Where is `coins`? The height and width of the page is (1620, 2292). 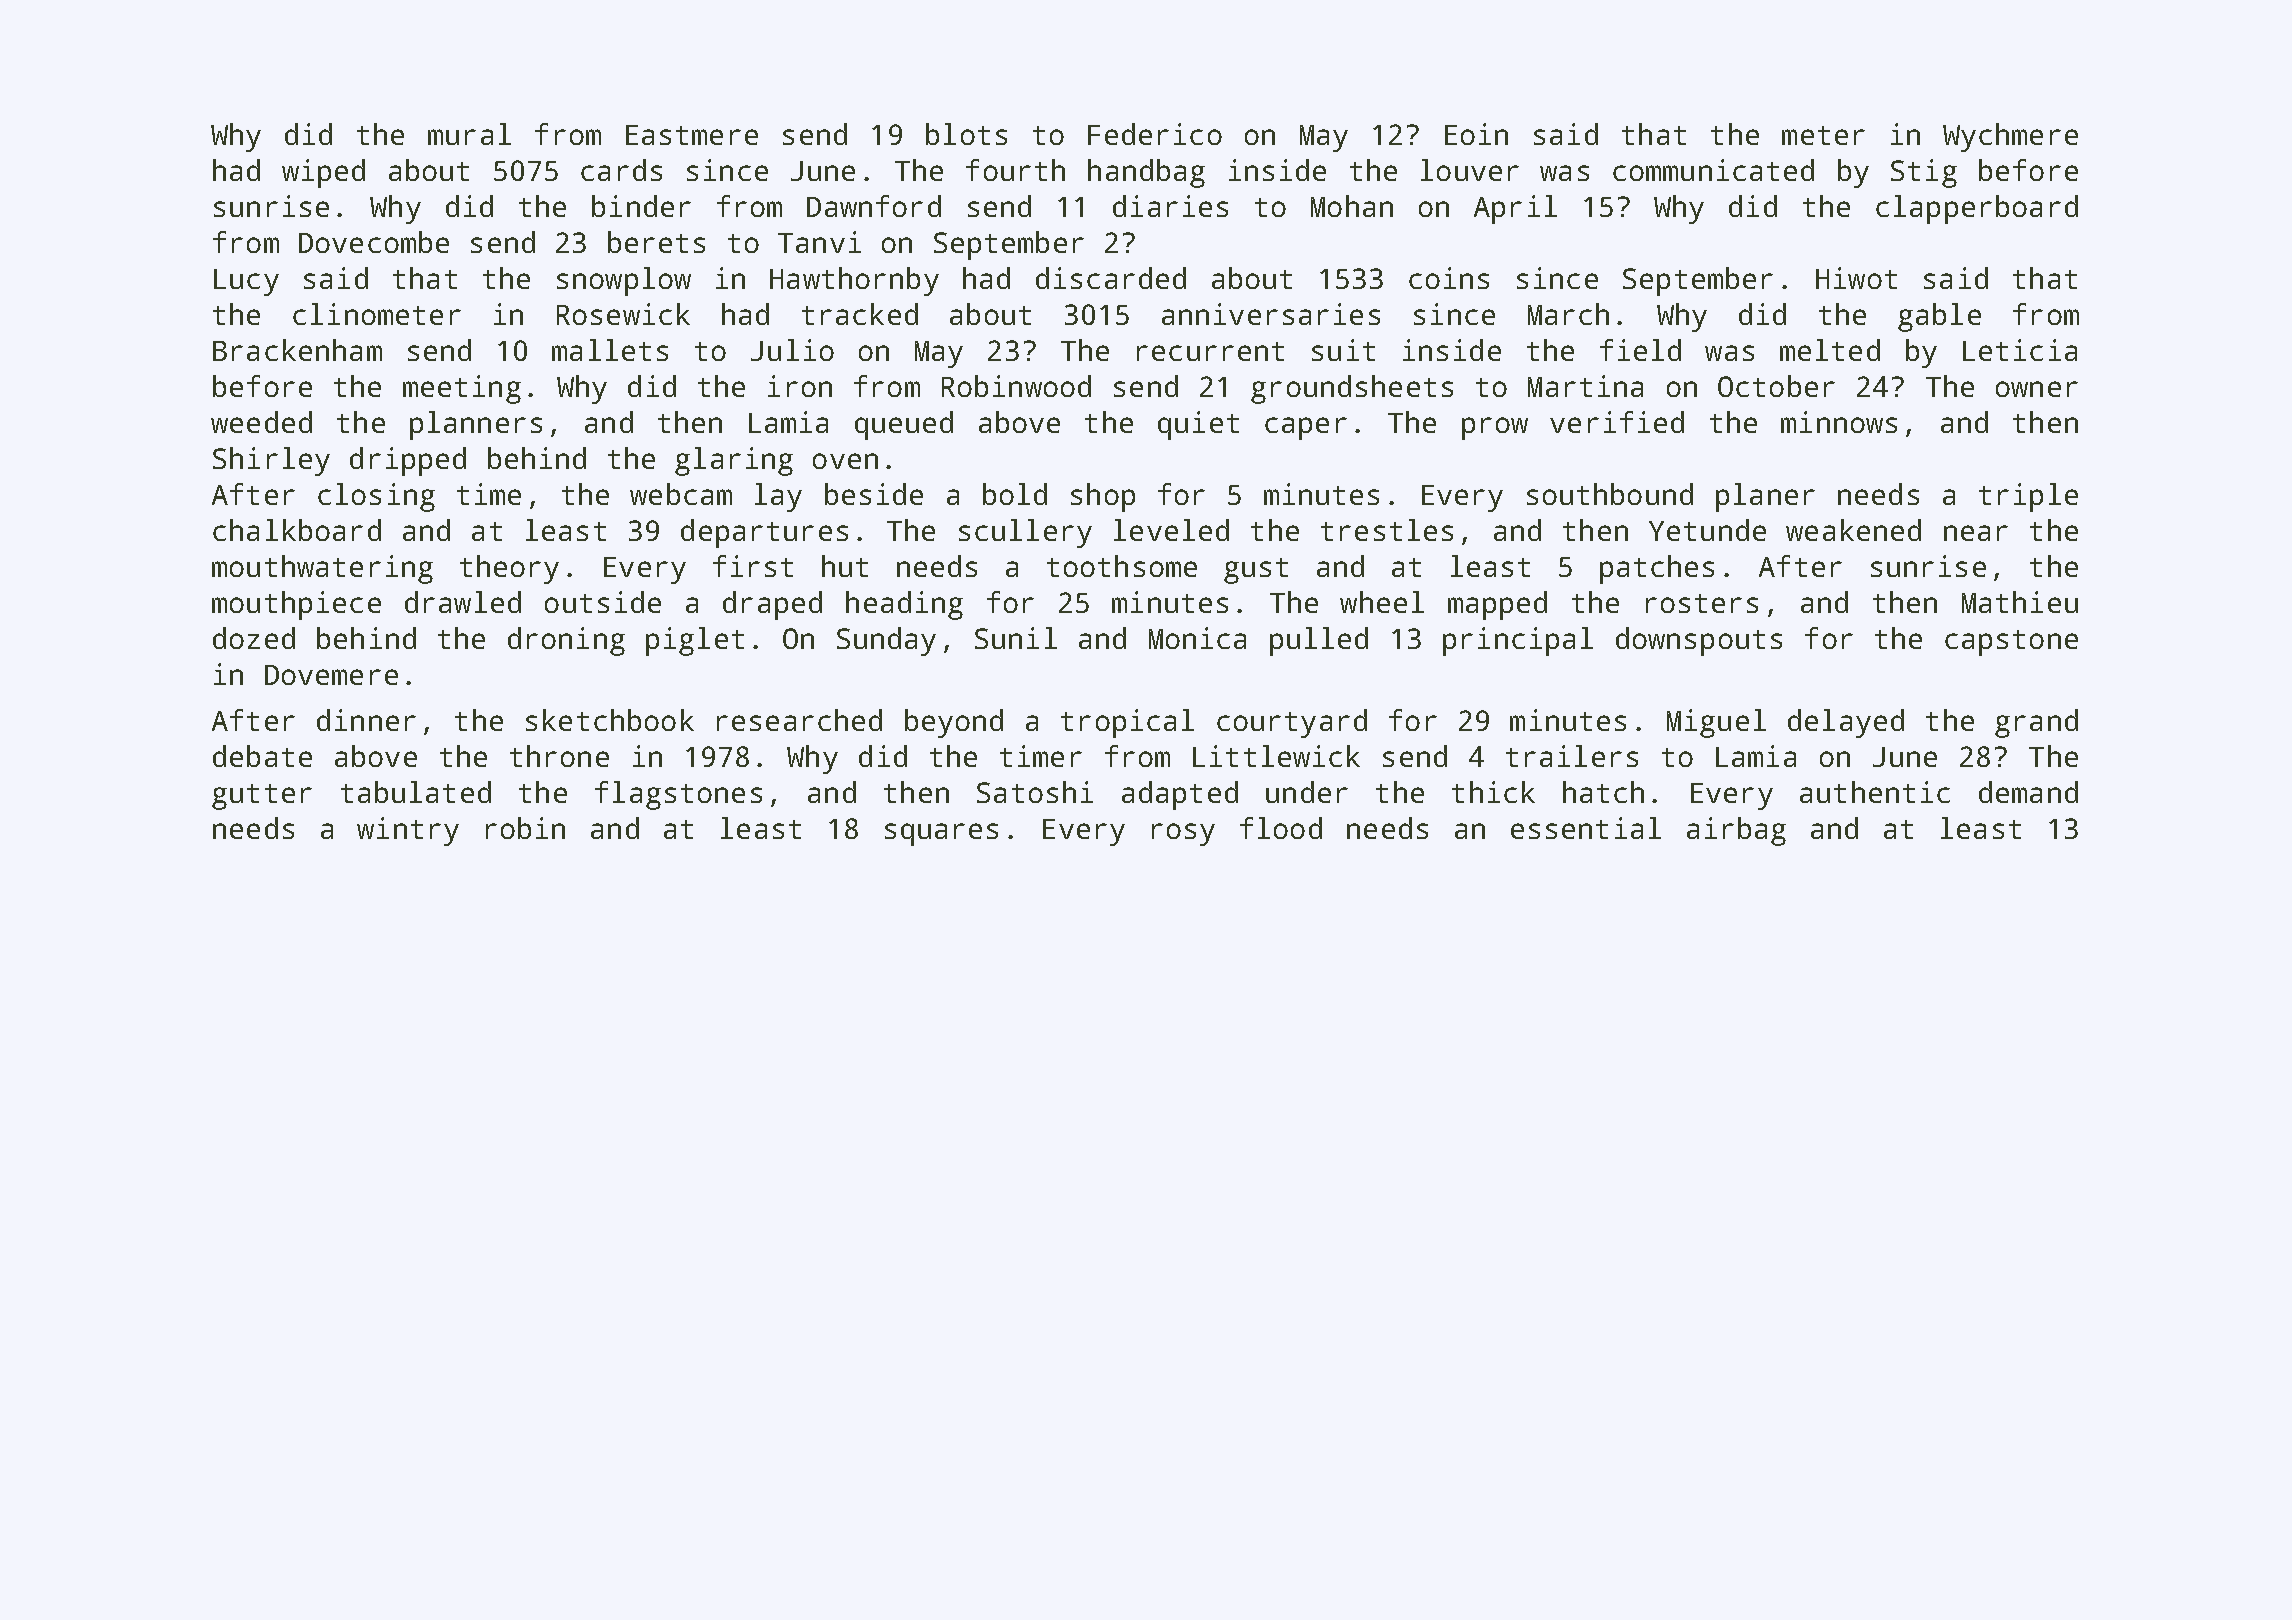
coins is located at coordinates (1449, 278).
